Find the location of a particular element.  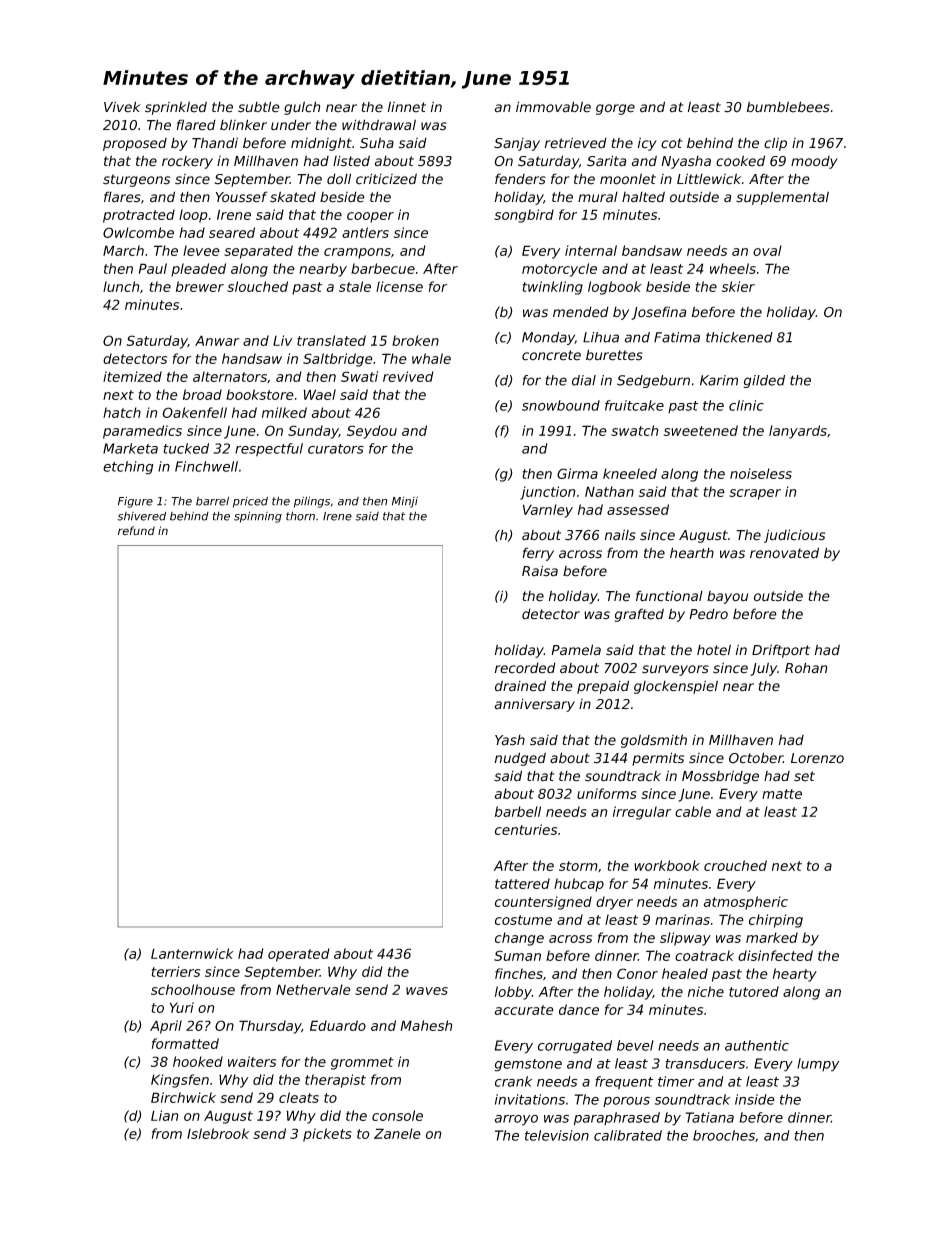

crouched is located at coordinates (735, 865).
